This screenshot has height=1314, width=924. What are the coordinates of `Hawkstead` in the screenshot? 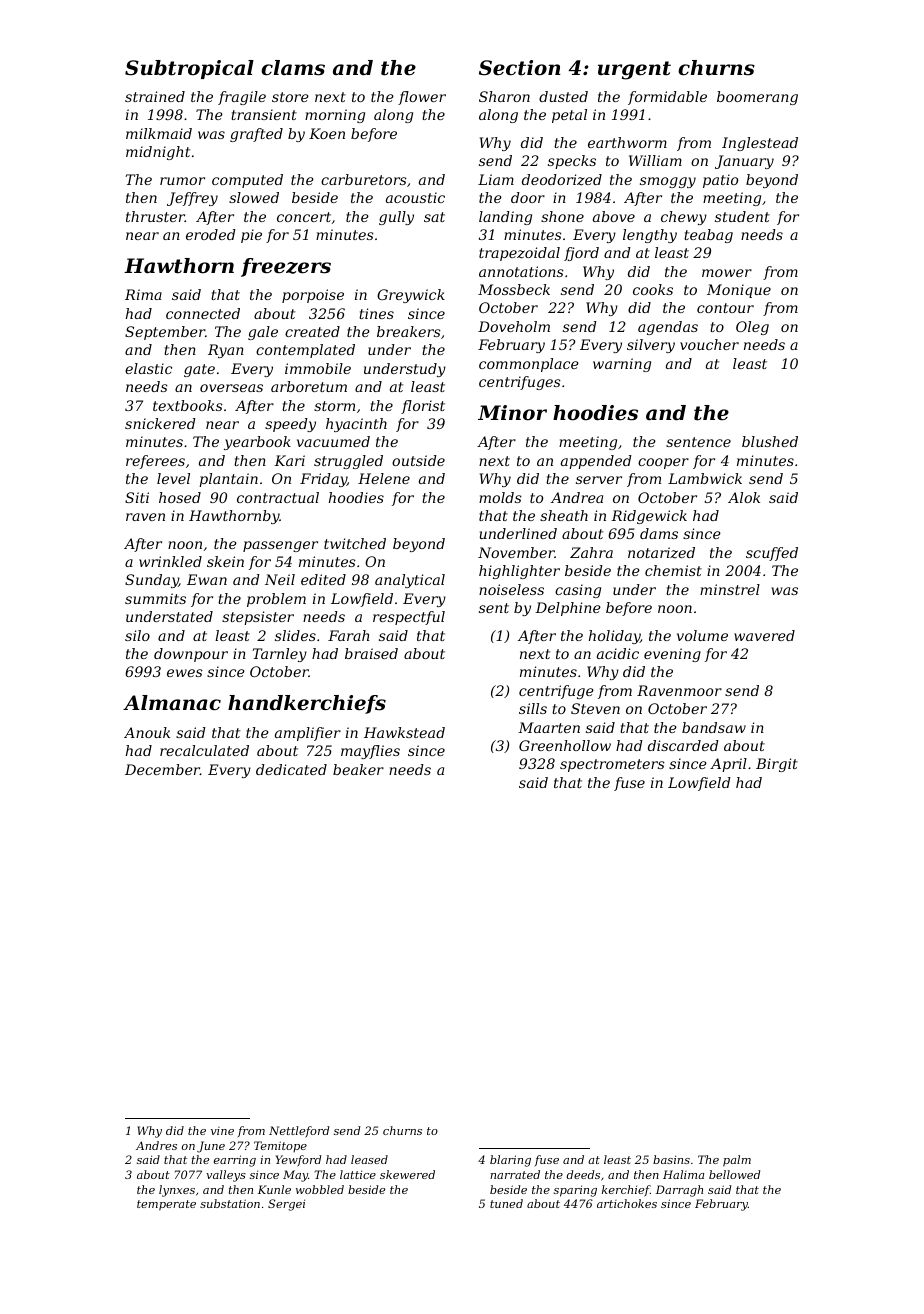 It's located at (404, 732).
